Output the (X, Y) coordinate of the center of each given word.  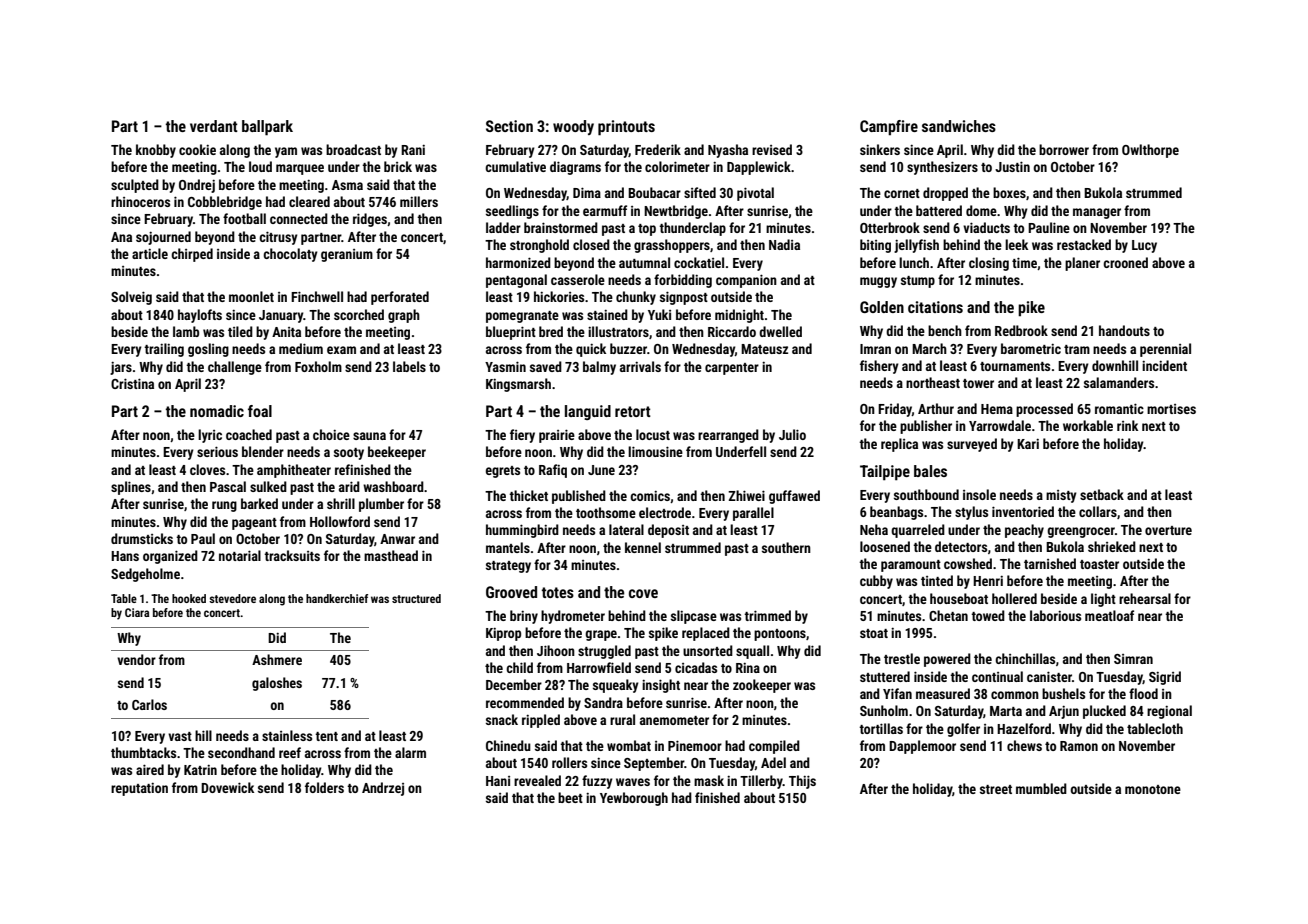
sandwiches (959, 126)
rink (1127, 425)
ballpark (267, 128)
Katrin (200, 770)
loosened (885, 546)
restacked (1084, 244)
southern (786, 547)
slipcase (694, 617)
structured (416, 598)
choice (331, 434)
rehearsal (1145, 598)
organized (170, 557)
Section (509, 126)
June (601, 470)
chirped (192, 255)
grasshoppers (672, 246)
